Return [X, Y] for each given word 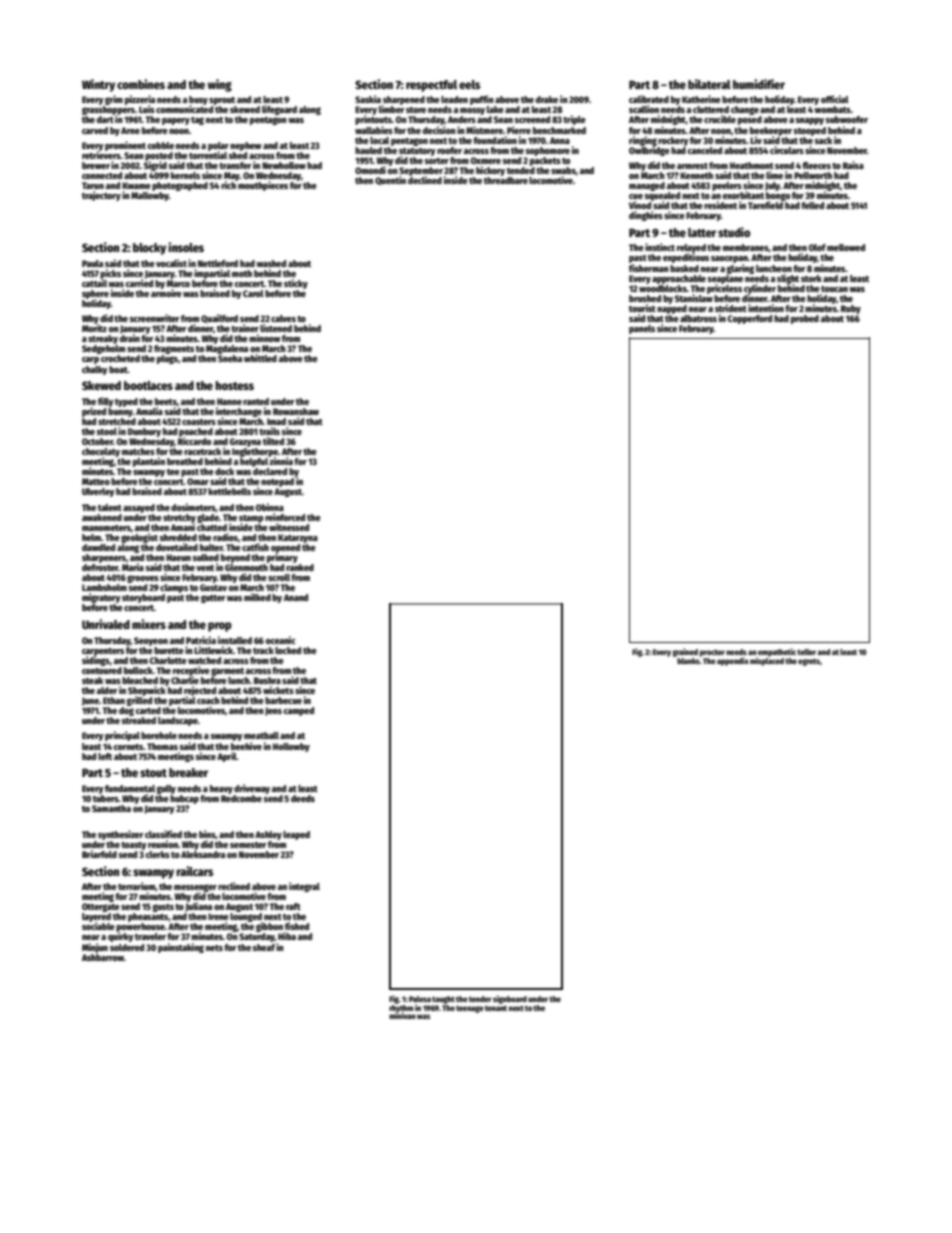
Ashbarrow [103, 957]
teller [806, 652]
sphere [95, 294]
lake [495, 109]
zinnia [281, 461]
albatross [698, 318]
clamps [174, 588]
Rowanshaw [296, 411]
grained [685, 652]
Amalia [149, 411]
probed [805, 319]
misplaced [767, 661]
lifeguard [279, 110]
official [835, 99]
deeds [303, 798]
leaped [296, 835]
